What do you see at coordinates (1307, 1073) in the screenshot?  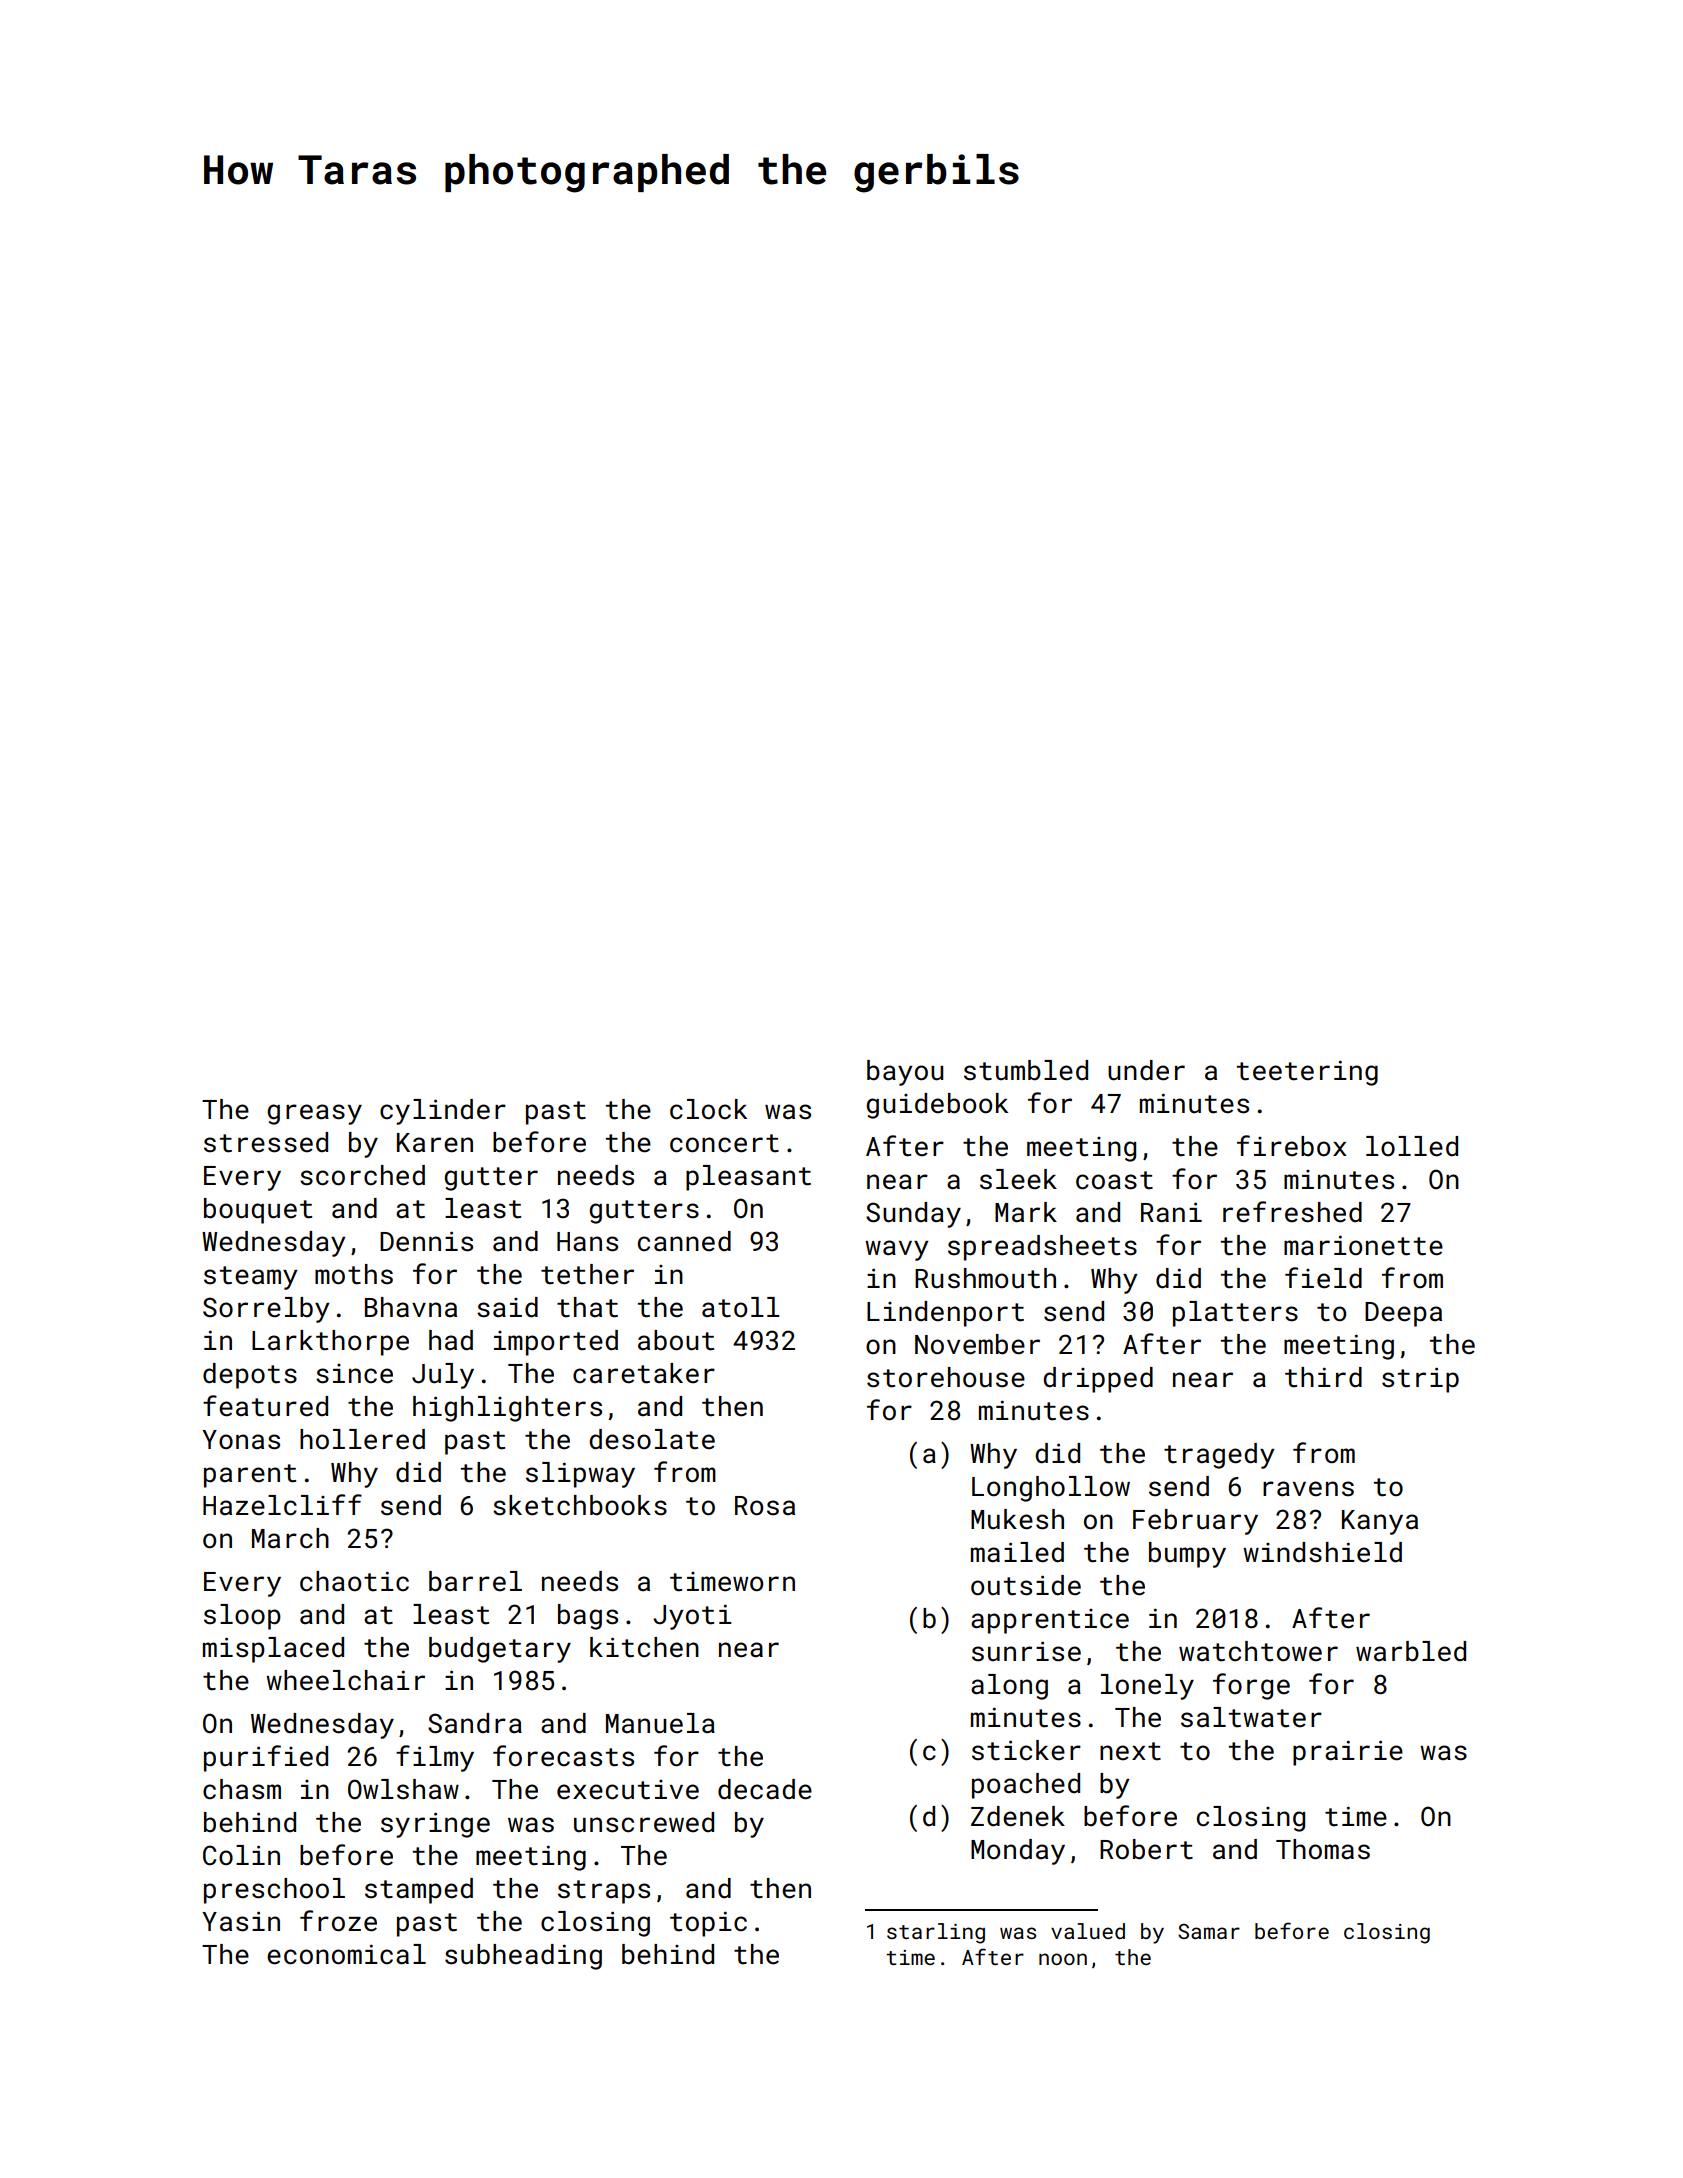 I see `teetering` at bounding box center [1307, 1073].
